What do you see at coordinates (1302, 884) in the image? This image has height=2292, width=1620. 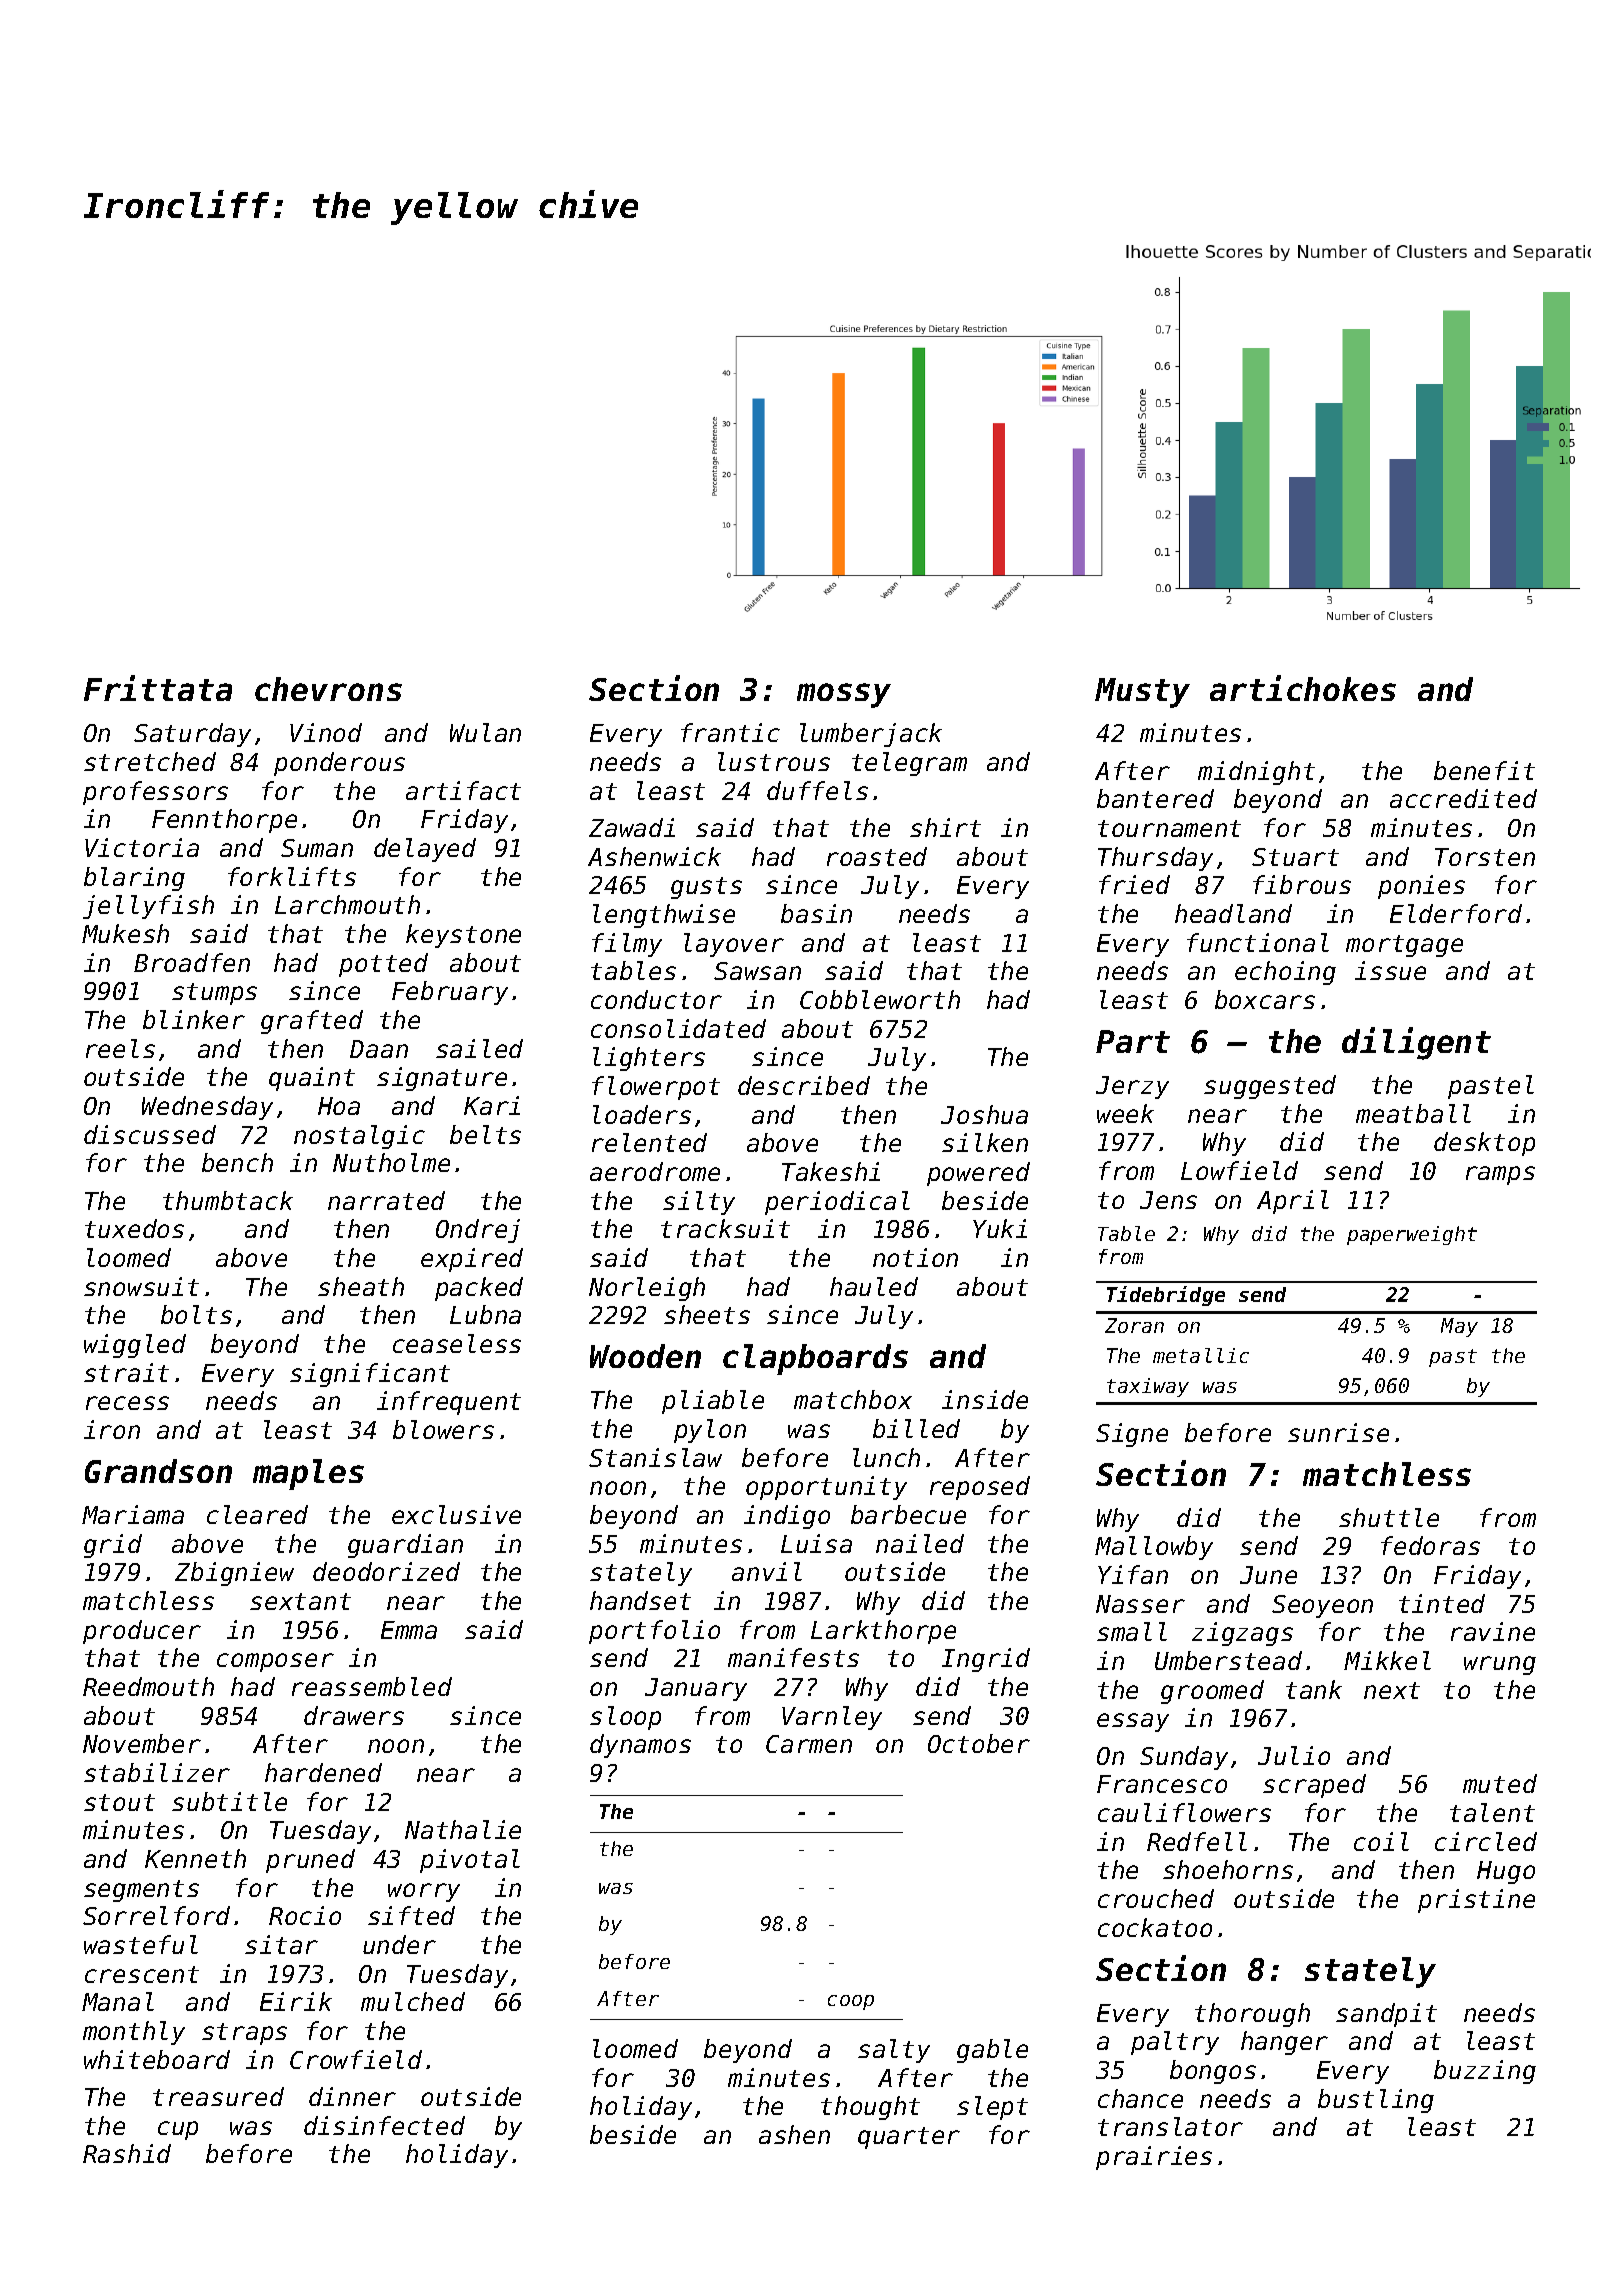 I see `fibrous` at bounding box center [1302, 884].
